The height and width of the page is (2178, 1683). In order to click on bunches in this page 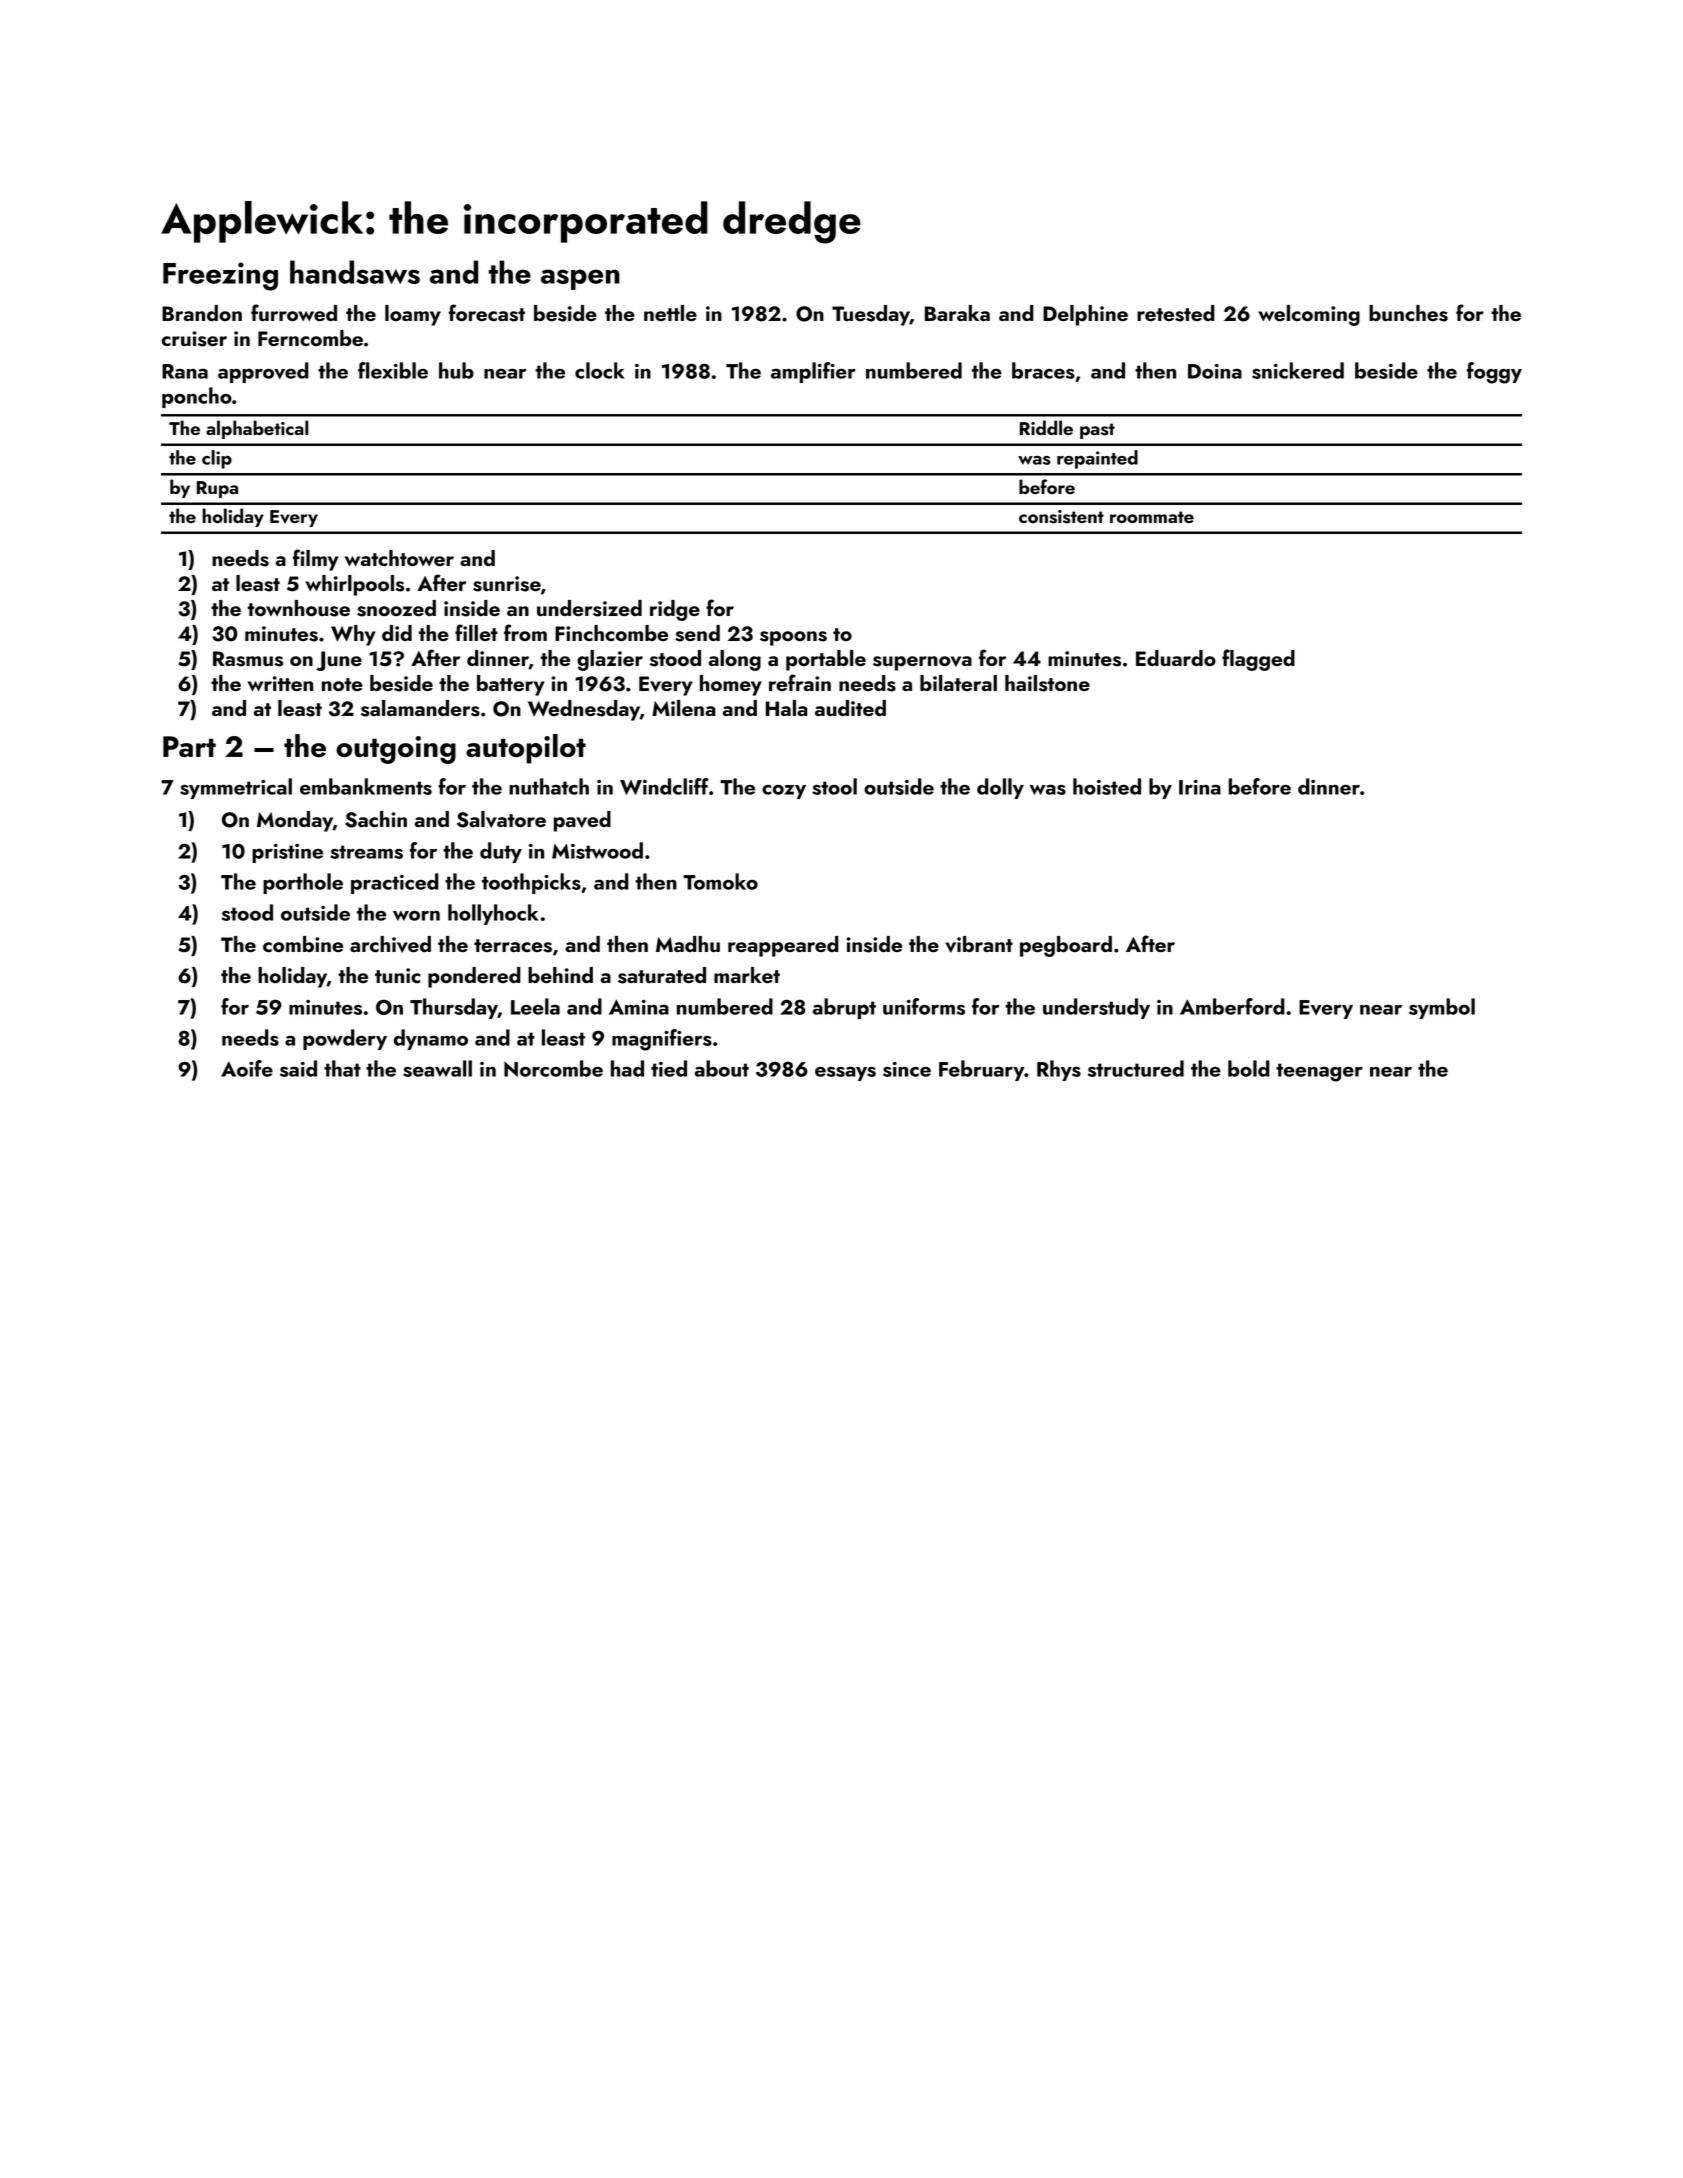, I will do `click(1408, 313)`.
